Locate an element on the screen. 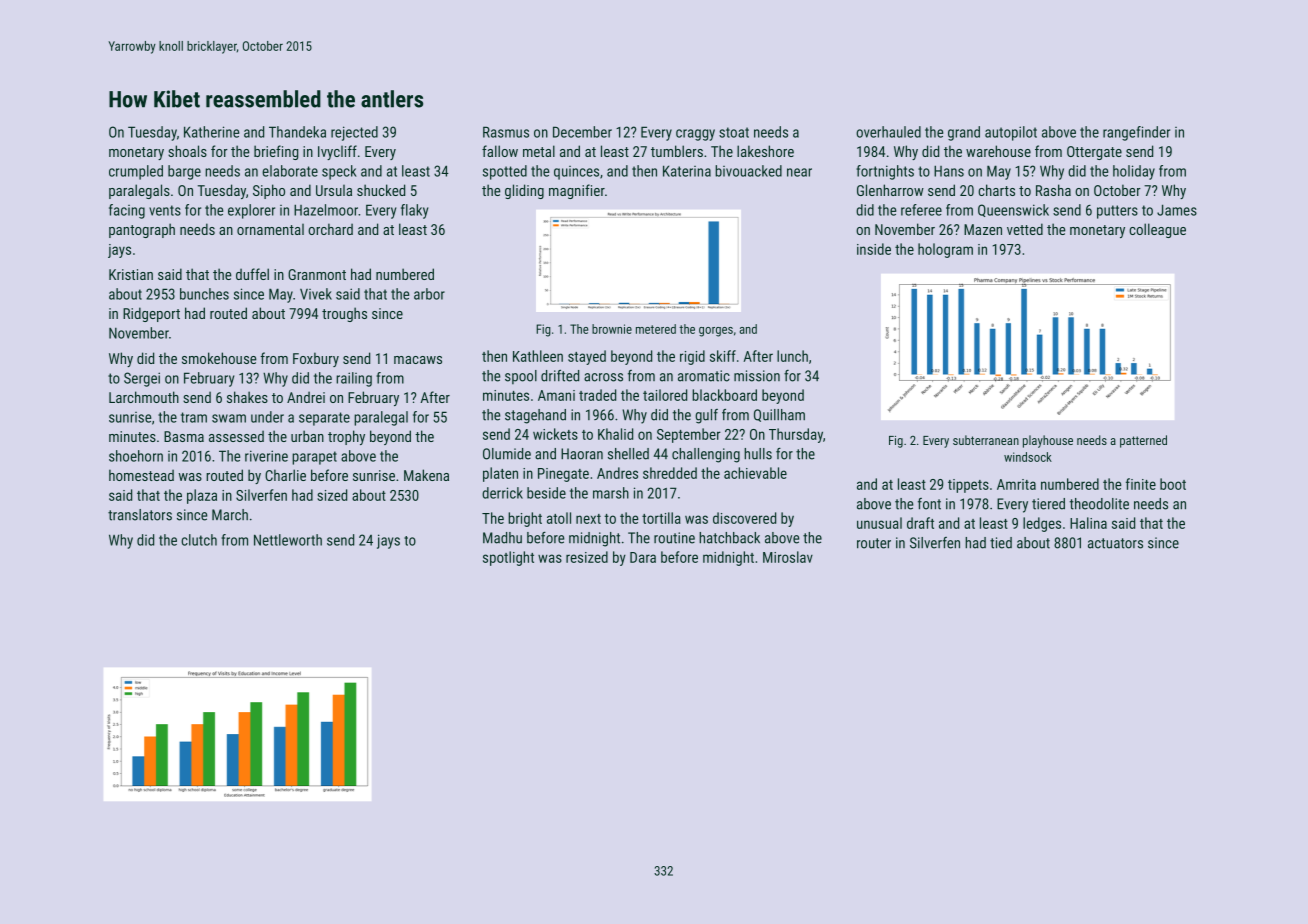 This screenshot has width=1308, height=924. spotlight is located at coordinates (508, 558).
